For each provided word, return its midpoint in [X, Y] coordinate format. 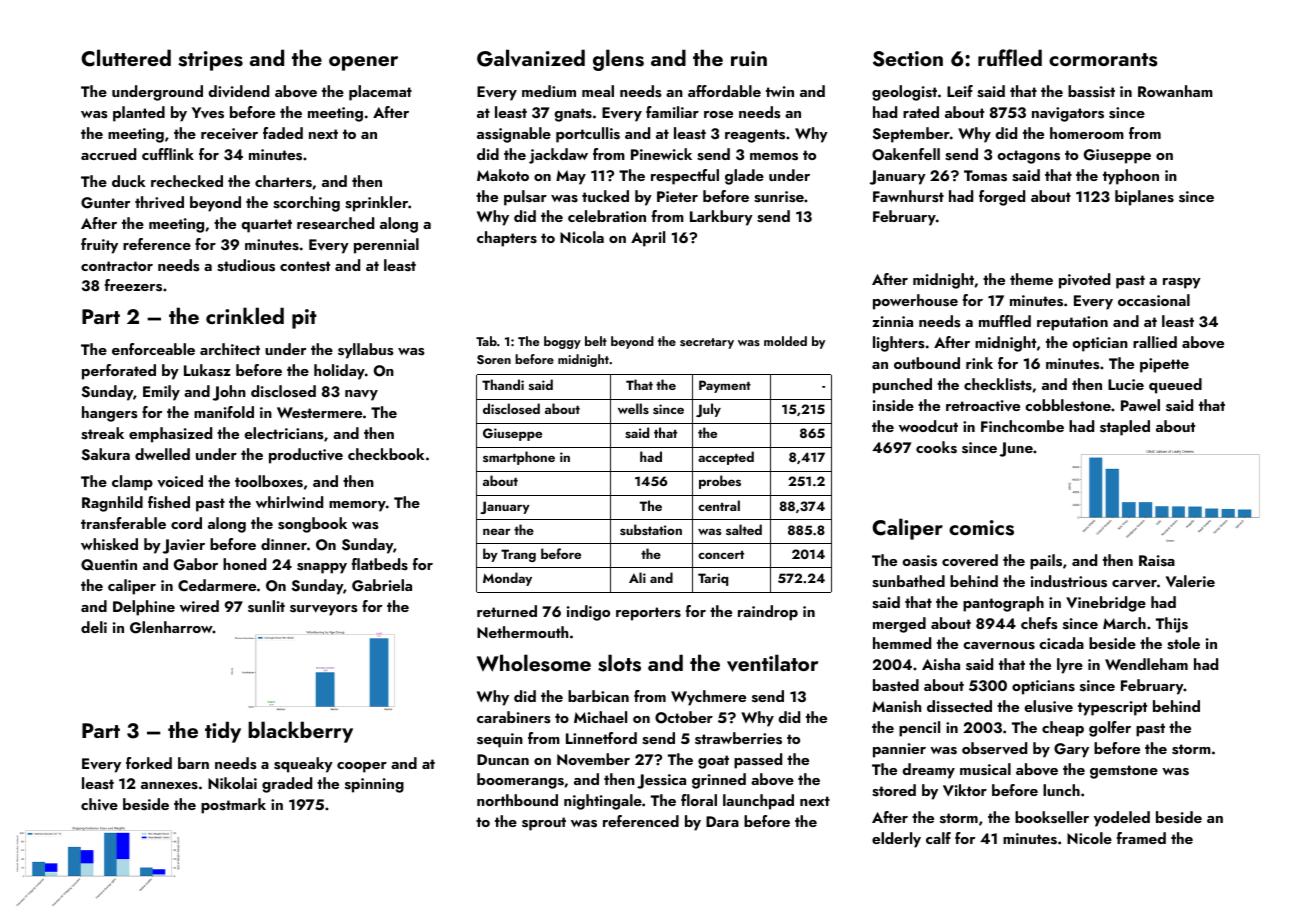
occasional [1154, 300]
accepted [726, 458]
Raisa [1157, 561]
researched [335, 223]
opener [363, 63]
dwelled [162, 454]
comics [981, 528]
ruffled [1010, 57]
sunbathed [908, 581]
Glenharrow [171, 627]
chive [99, 804]
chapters [507, 239]
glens [618, 60]
